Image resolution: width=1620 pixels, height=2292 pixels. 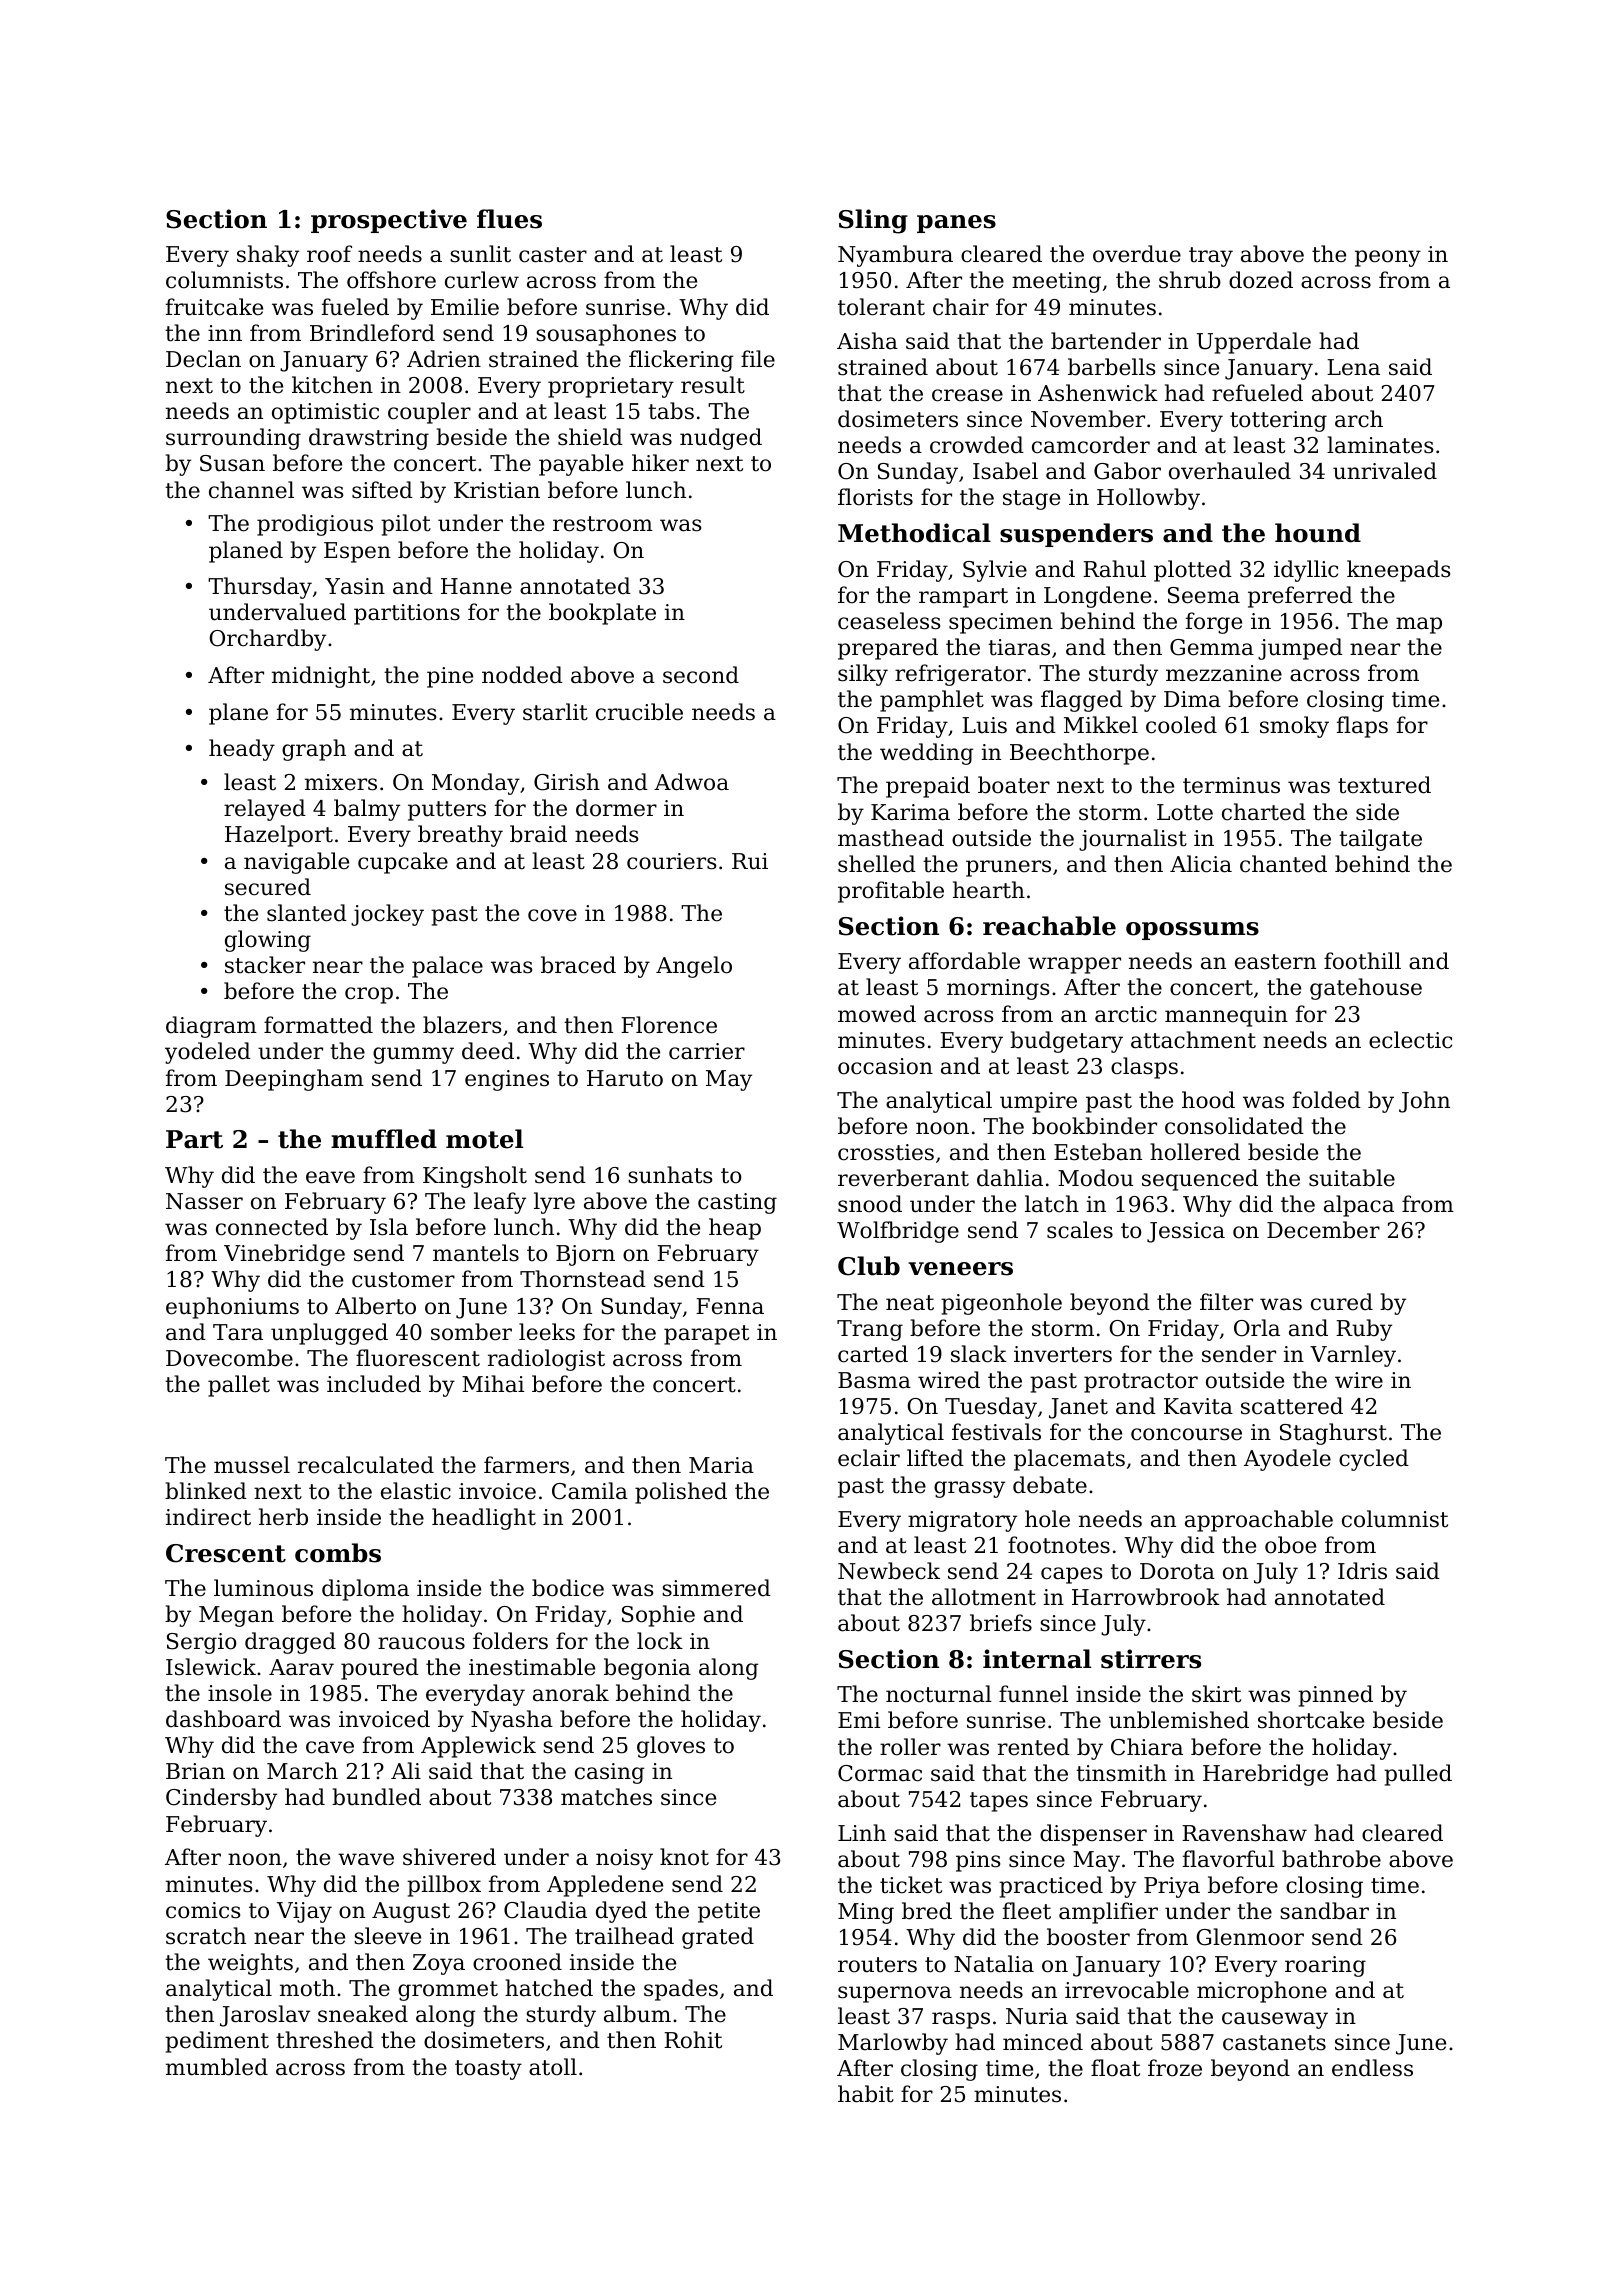 What do you see at coordinates (307, 1988) in the screenshot?
I see `moth` at bounding box center [307, 1988].
